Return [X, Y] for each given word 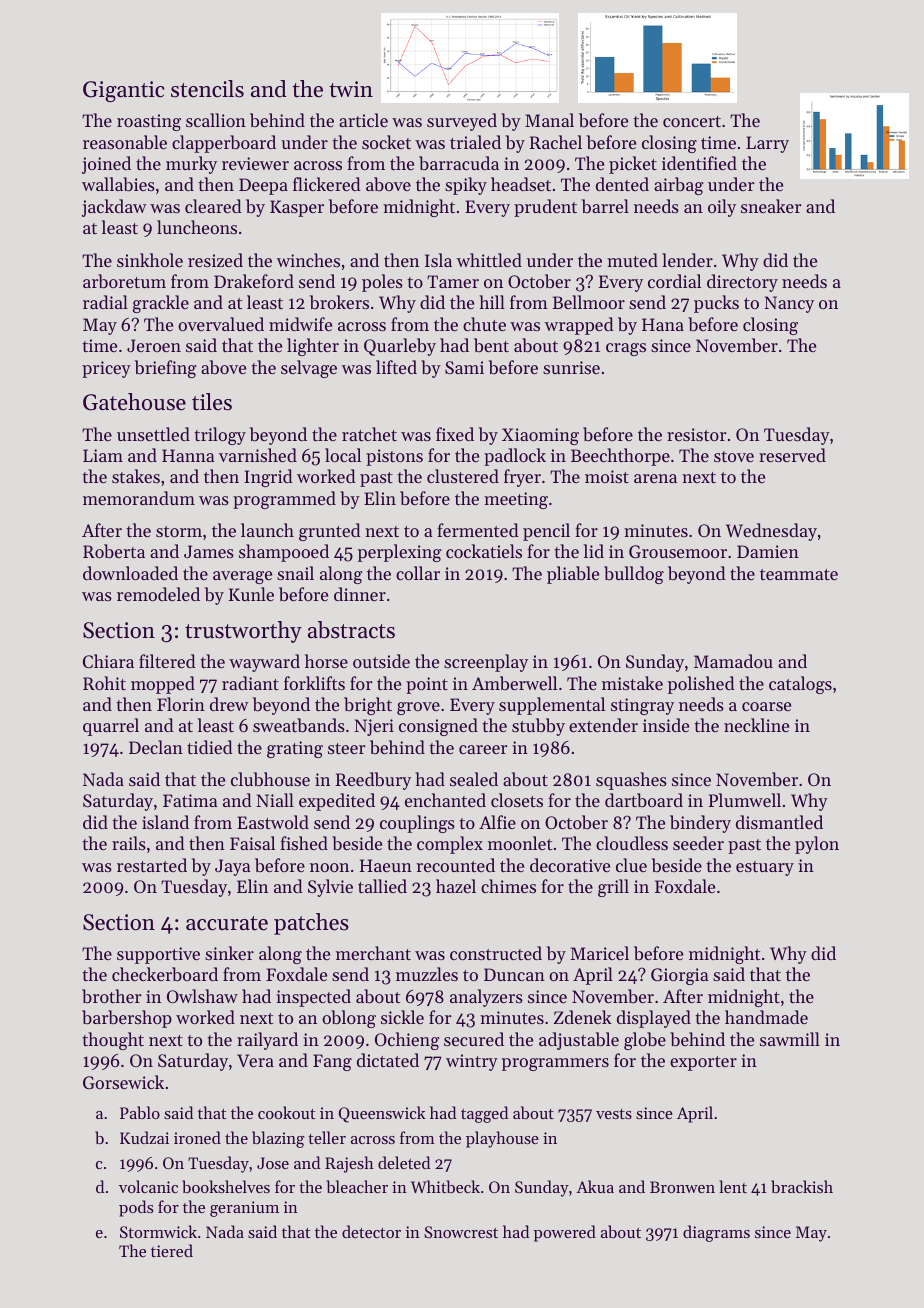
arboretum [124, 281]
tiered [172, 1250]
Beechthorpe [620, 457]
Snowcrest [461, 1232]
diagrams [716, 1233]
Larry [767, 144]
